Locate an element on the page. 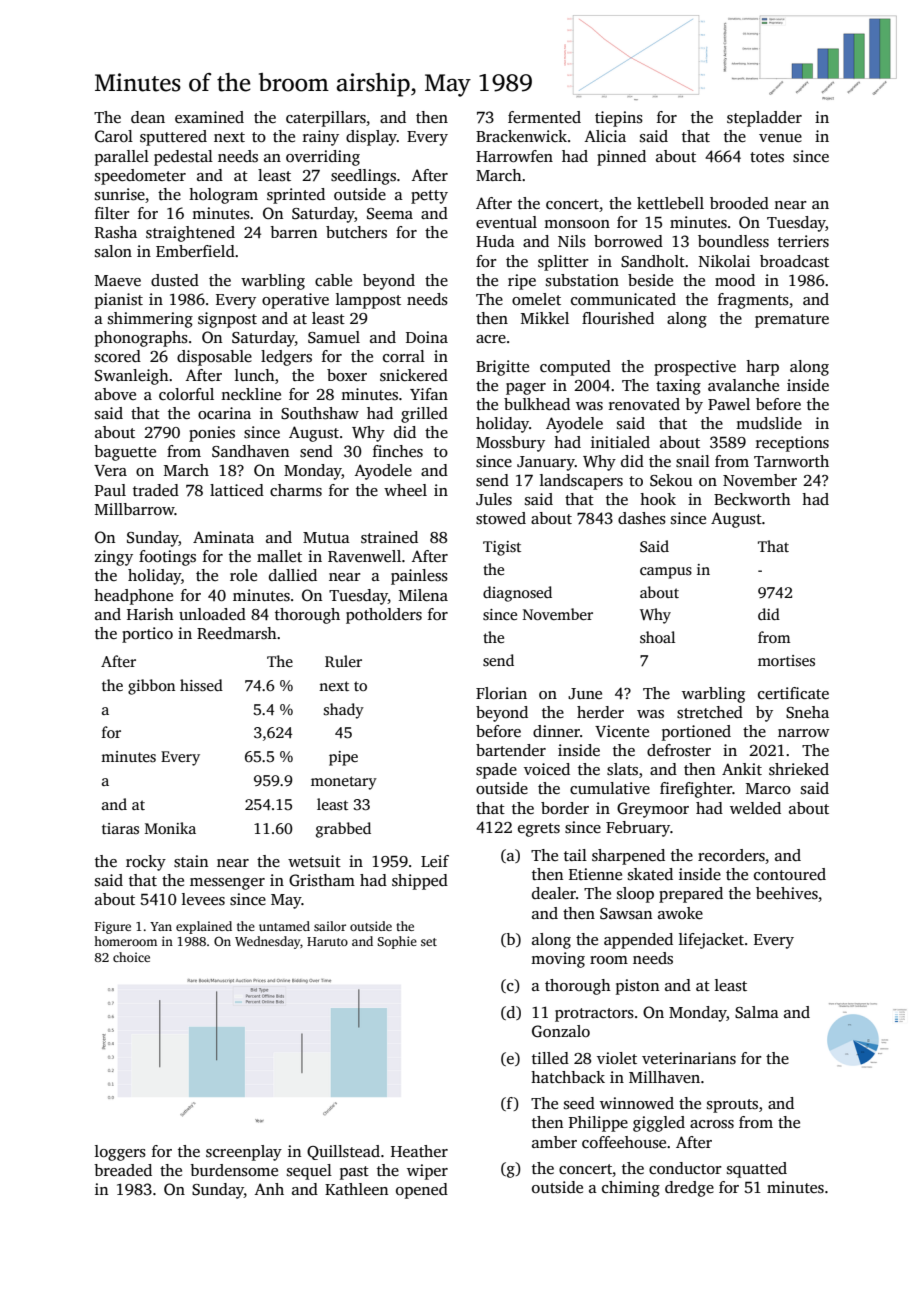 The width and height of the page is (924, 1308). portioned is located at coordinates (696, 733).
